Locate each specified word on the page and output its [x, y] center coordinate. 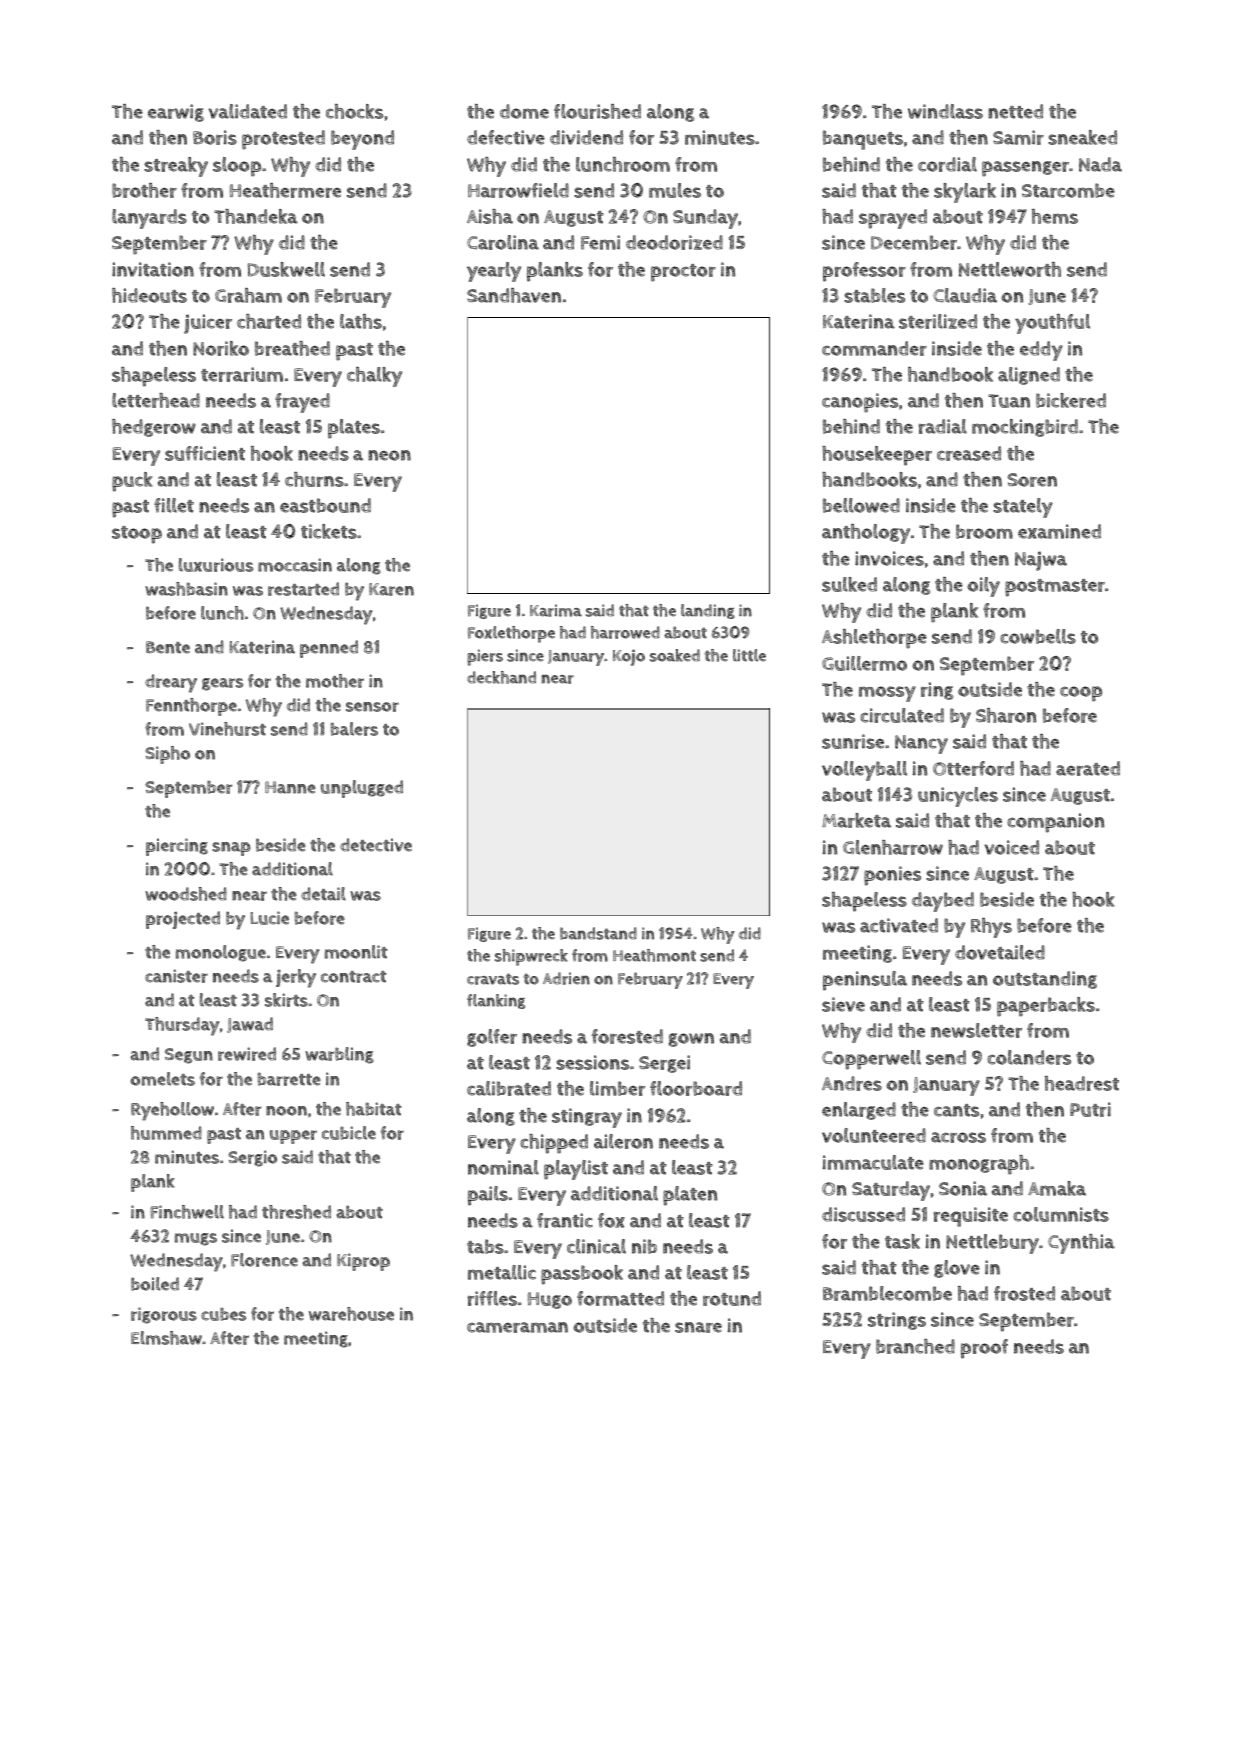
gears [222, 684]
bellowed [861, 505]
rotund [732, 1298]
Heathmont [654, 955]
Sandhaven [514, 295]
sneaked [1082, 137]
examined [1059, 531]
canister [176, 976]
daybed [943, 902]
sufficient [205, 453]
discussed [863, 1214]
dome [524, 111]
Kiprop [363, 1262]
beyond [362, 140]
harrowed [625, 632]
